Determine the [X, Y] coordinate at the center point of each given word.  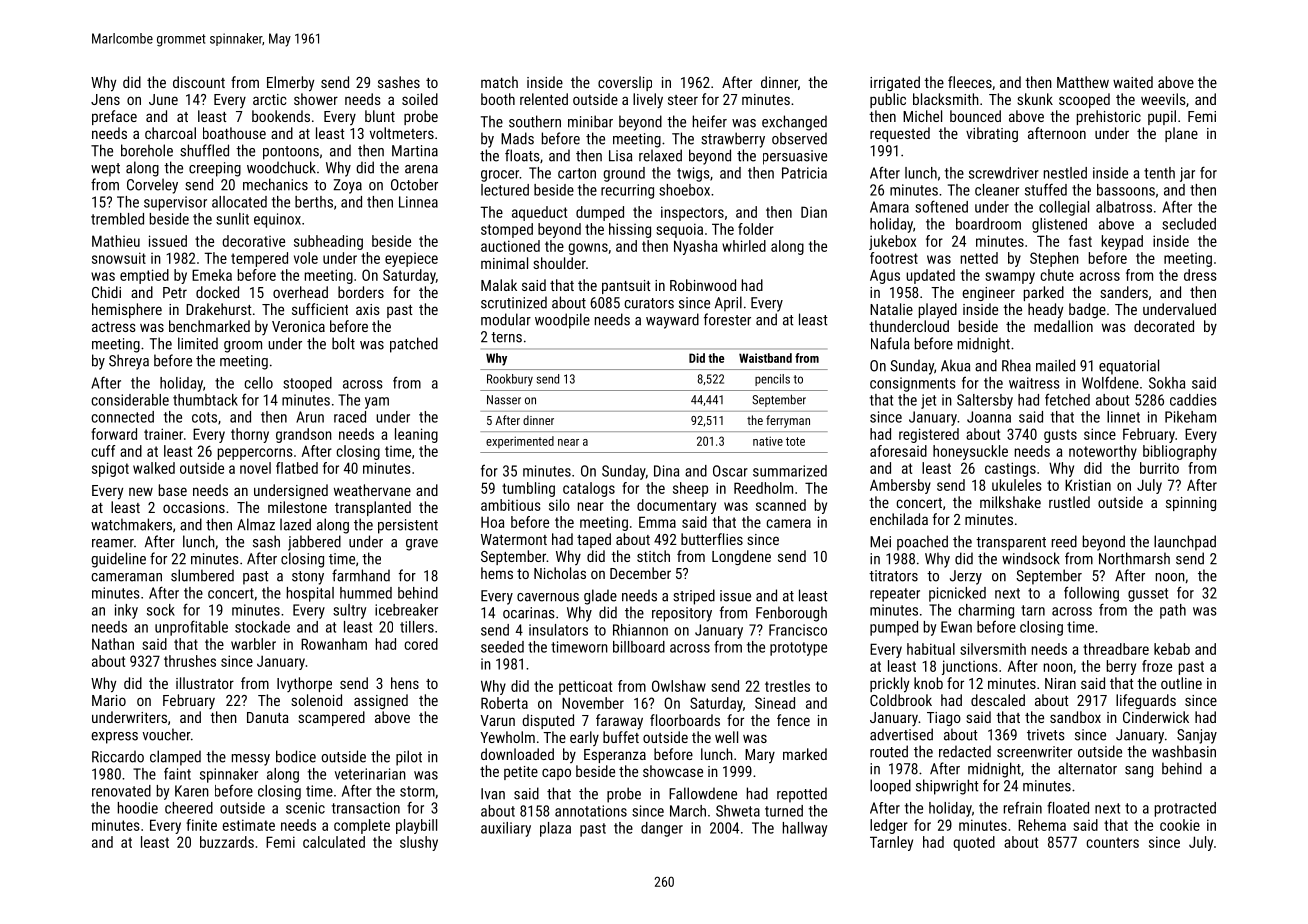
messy [251, 760]
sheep [690, 489]
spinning [1191, 504]
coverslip [625, 83]
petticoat [585, 688]
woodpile [562, 321]
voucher [166, 734]
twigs [693, 174]
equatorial [1129, 367]
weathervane [372, 490]
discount [199, 82]
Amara [889, 207]
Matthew [1083, 82]
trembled [117, 219]
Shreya [129, 362]
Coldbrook [901, 700]
